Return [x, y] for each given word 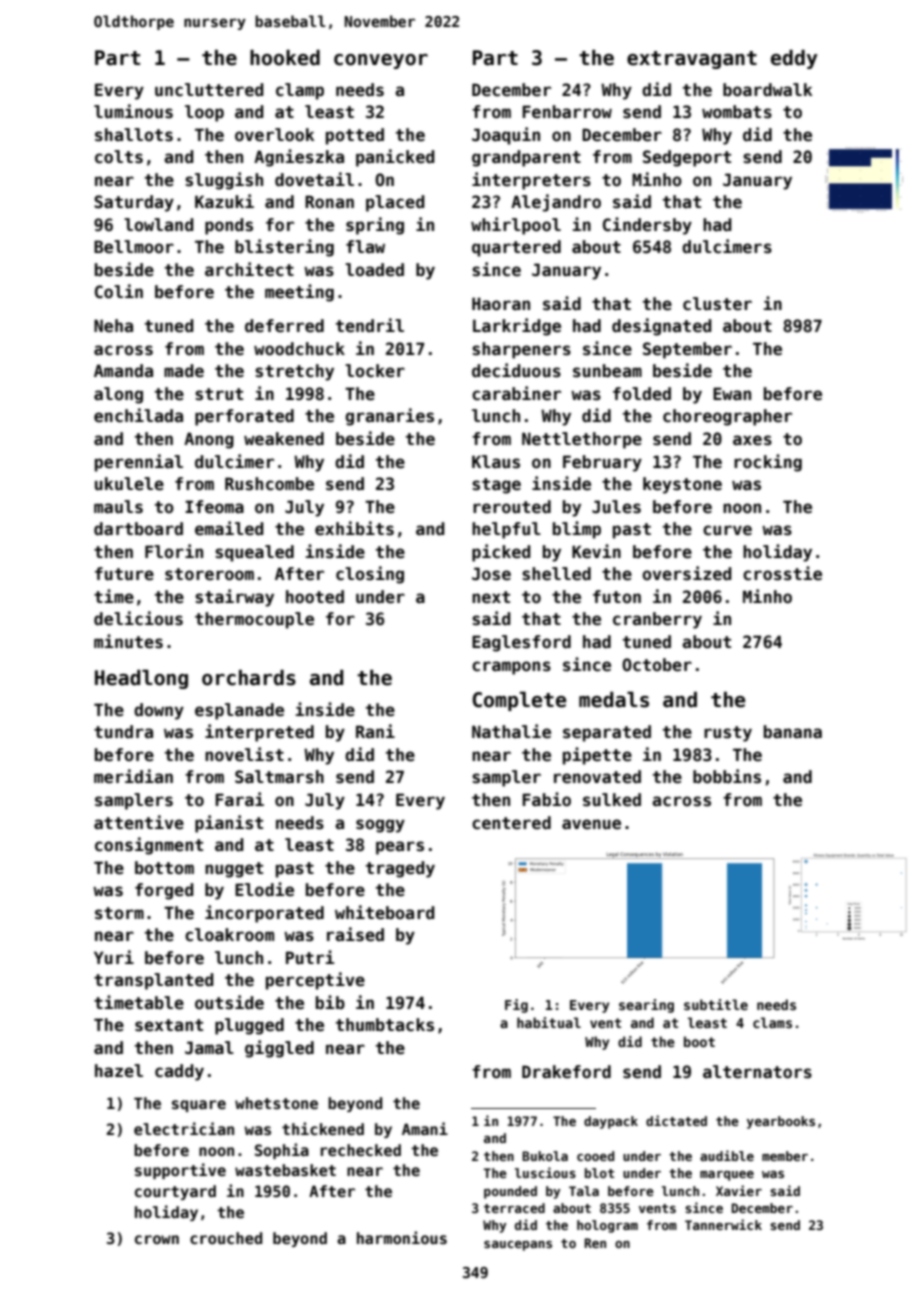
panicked [395, 158]
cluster [717, 304]
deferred [284, 326]
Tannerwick [723, 1224]
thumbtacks [385, 1025]
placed [395, 203]
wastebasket [285, 1170]
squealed [254, 553]
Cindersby [647, 226]
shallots [134, 135]
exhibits [354, 528]
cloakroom [229, 935]
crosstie [782, 573]
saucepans [518, 1246]
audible [727, 1155]
